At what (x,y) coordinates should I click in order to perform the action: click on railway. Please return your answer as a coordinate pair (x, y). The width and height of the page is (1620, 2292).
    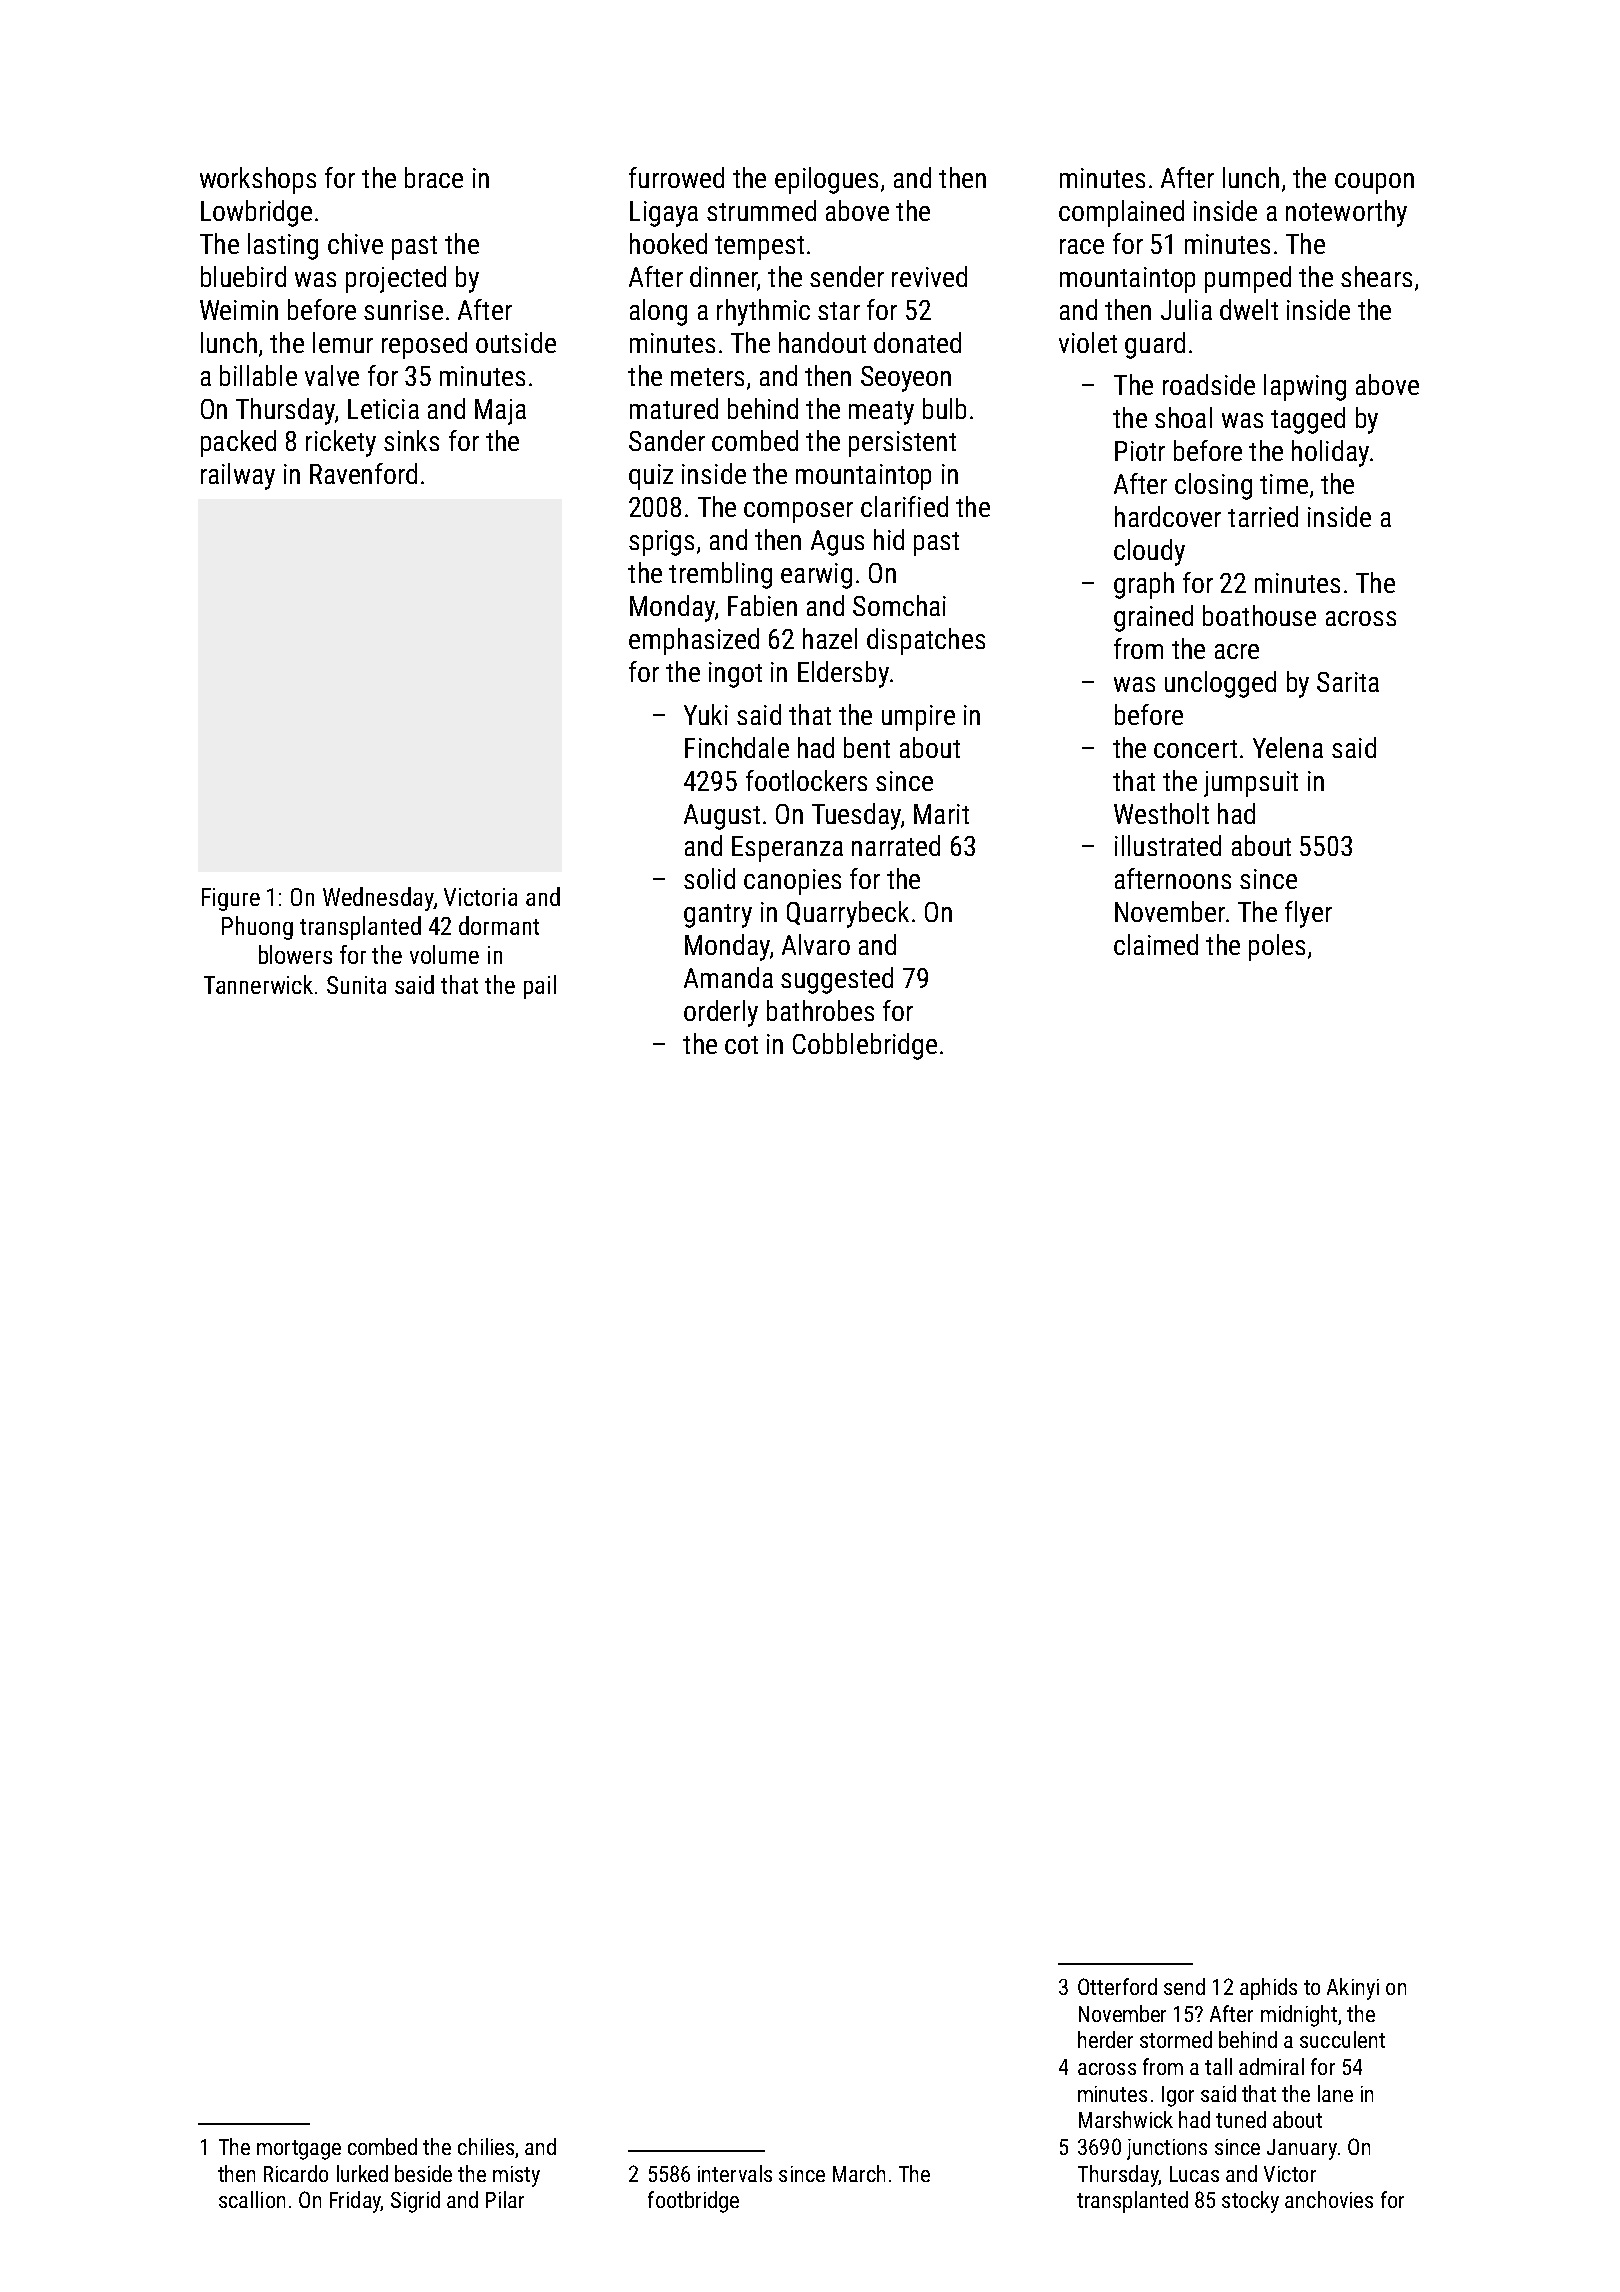
    Looking at the image, I should click on (238, 476).
